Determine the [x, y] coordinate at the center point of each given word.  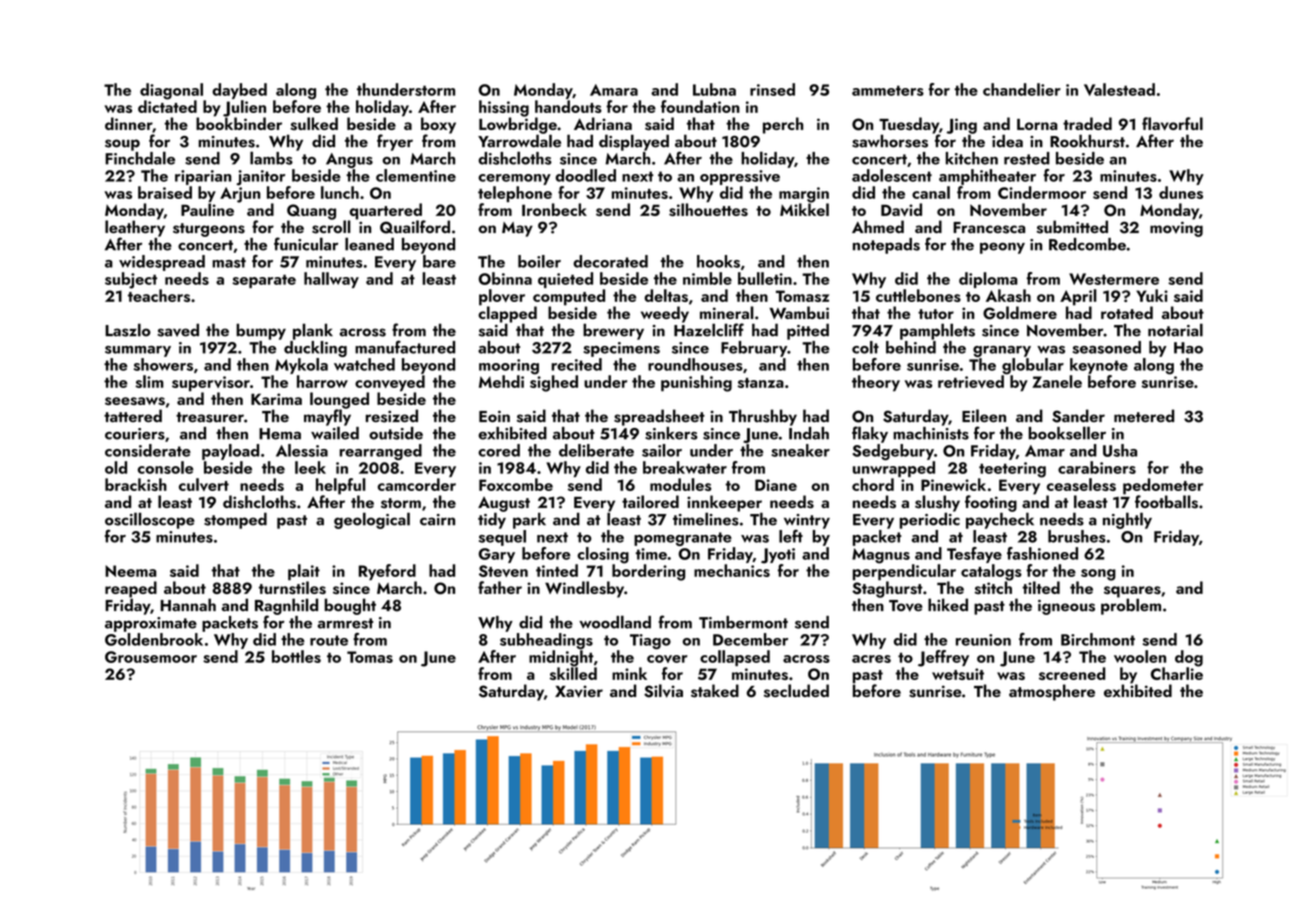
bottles [296, 656]
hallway [331, 280]
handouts [568, 106]
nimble [707, 278]
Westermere [1114, 279]
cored [499, 450]
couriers [135, 434]
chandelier [1022, 89]
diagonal [171, 91]
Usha [1120, 450]
